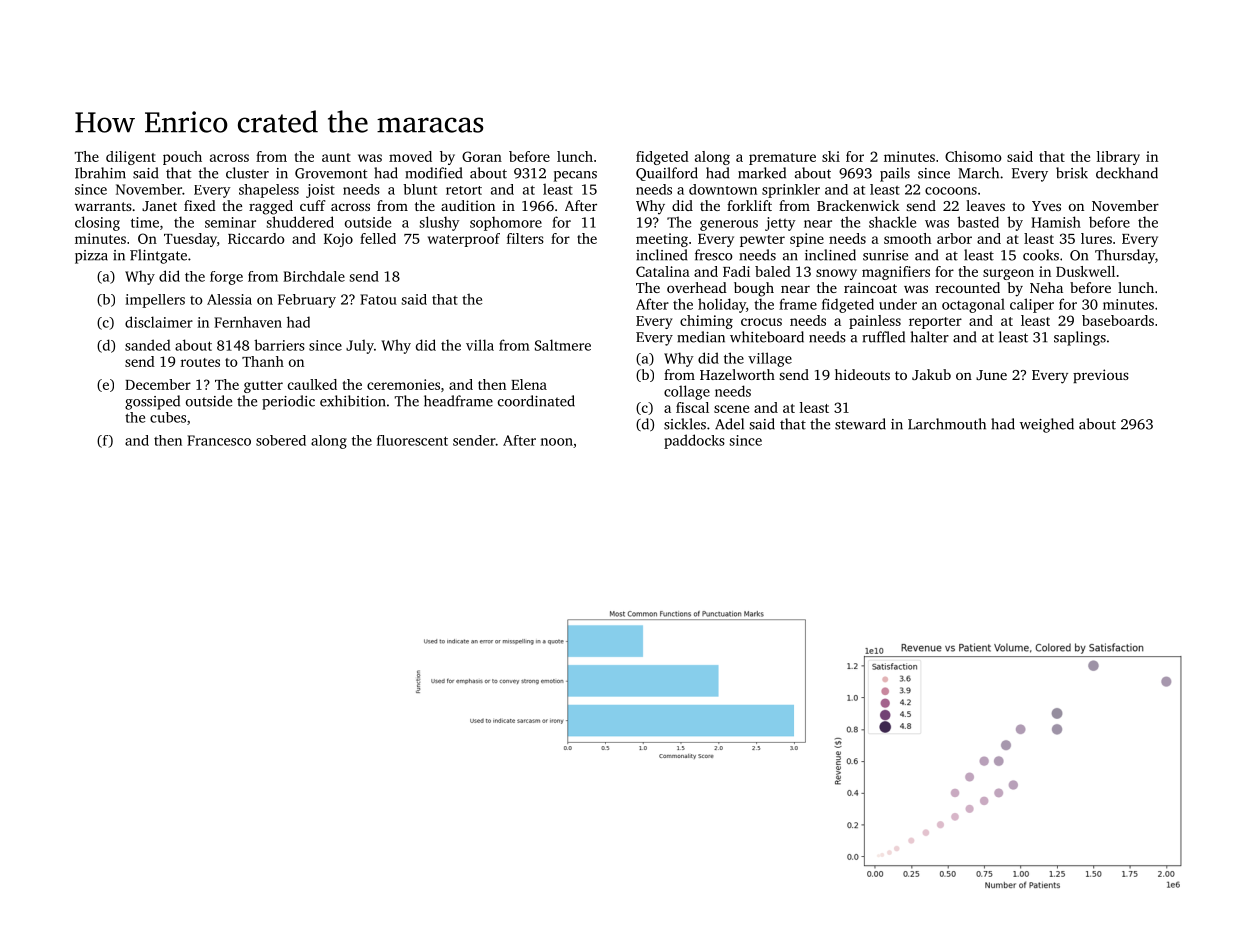  What do you see at coordinates (464, 240) in the screenshot?
I see `waterproof` at bounding box center [464, 240].
